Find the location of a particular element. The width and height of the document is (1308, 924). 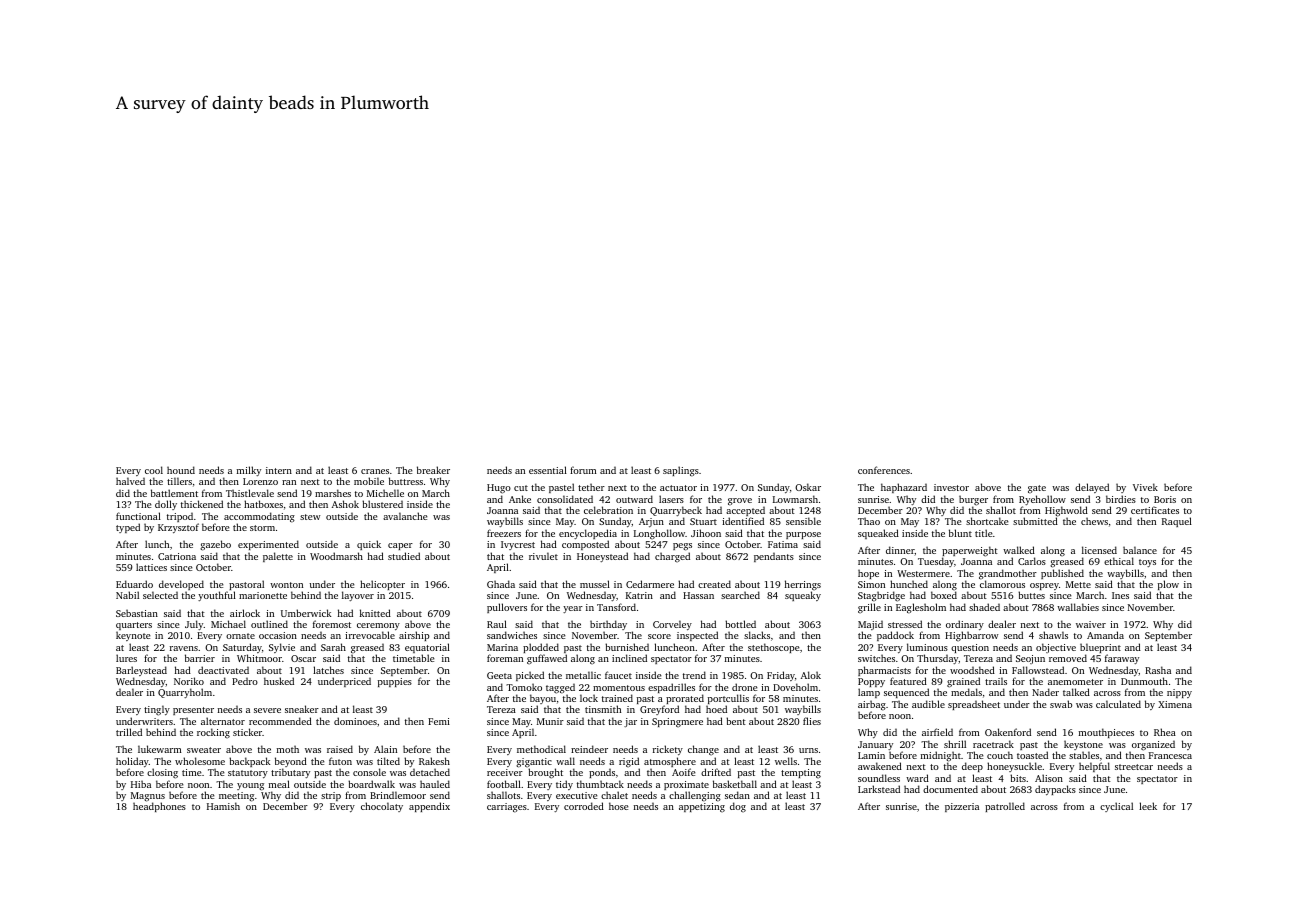

airfield is located at coordinates (937, 732).
